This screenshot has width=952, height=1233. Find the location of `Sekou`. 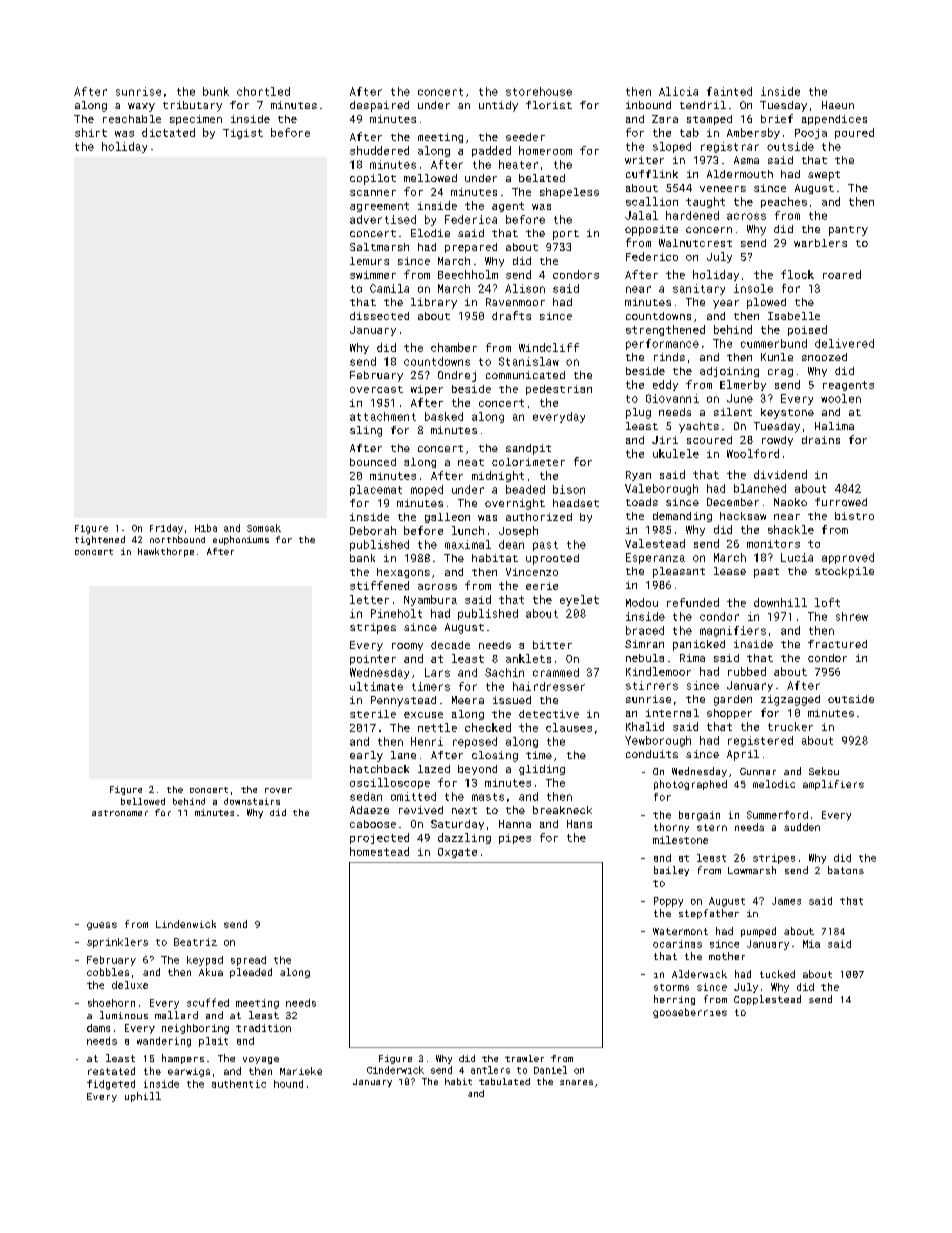

Sekou is located at coordinates (824, 771).
